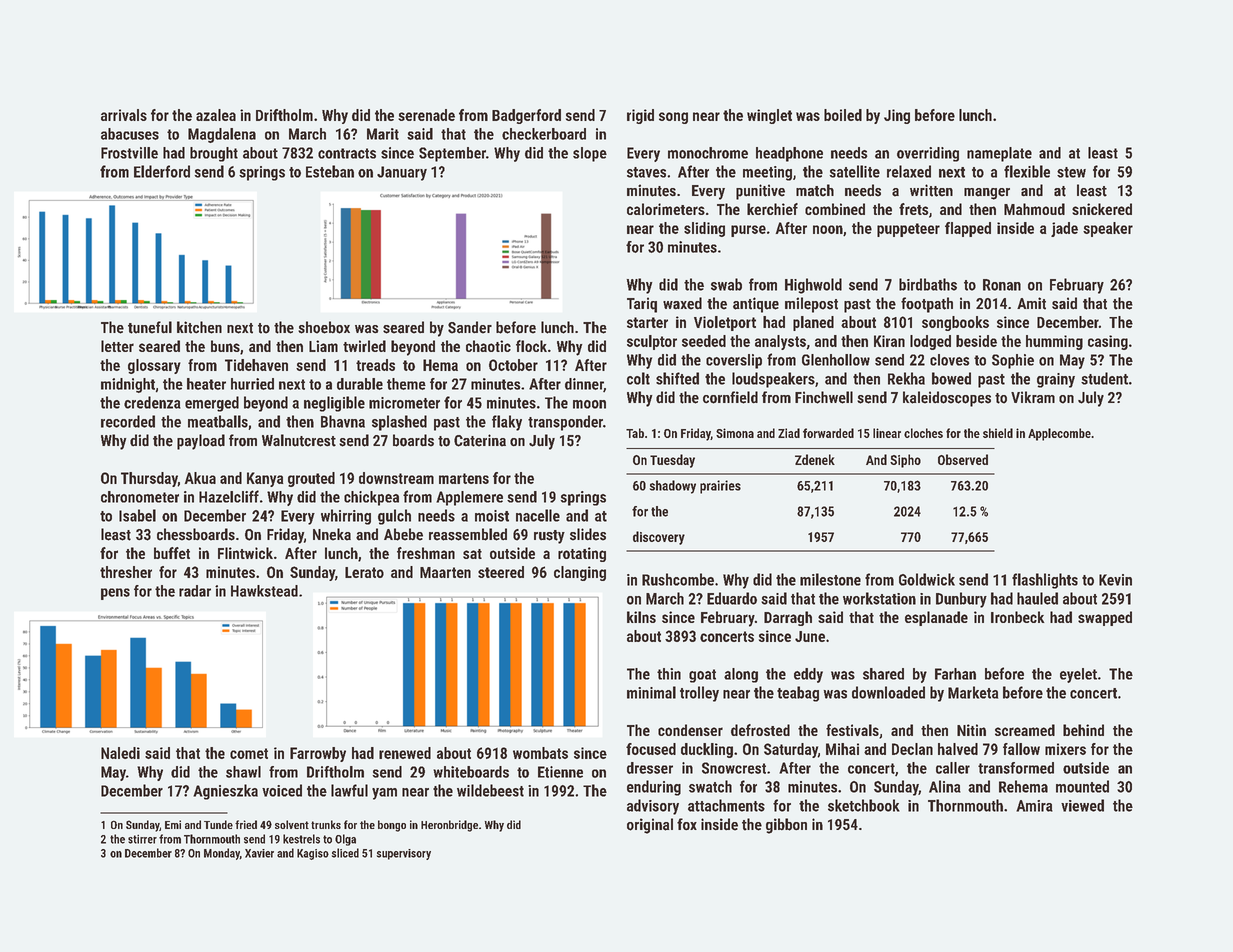  Describe the element at coordinates (526, 116) in the screenshot. I see `Badgerford` at that location.
